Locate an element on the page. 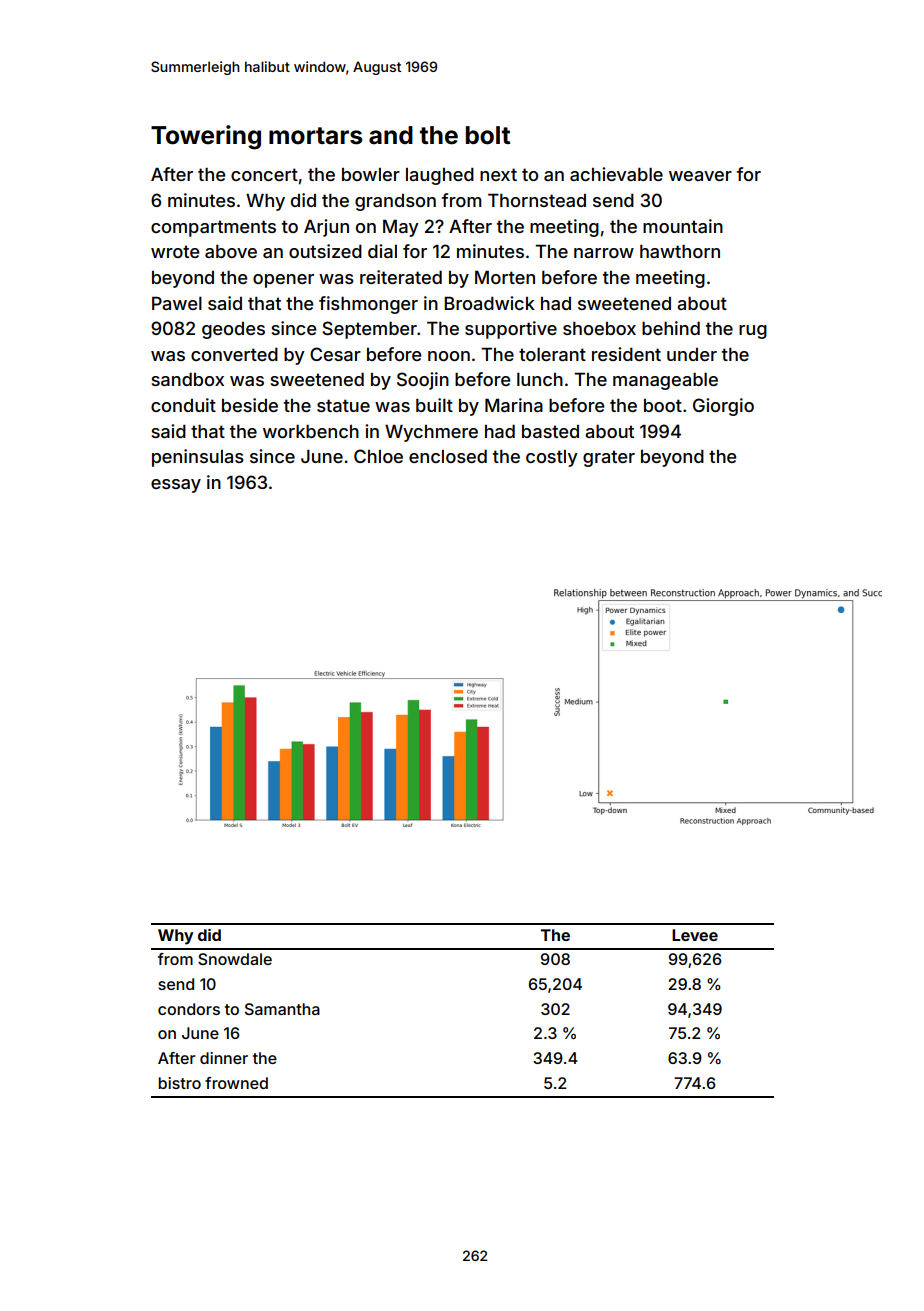 This document has width=924, height=1311. grater is located at coordinates (609, 458).
